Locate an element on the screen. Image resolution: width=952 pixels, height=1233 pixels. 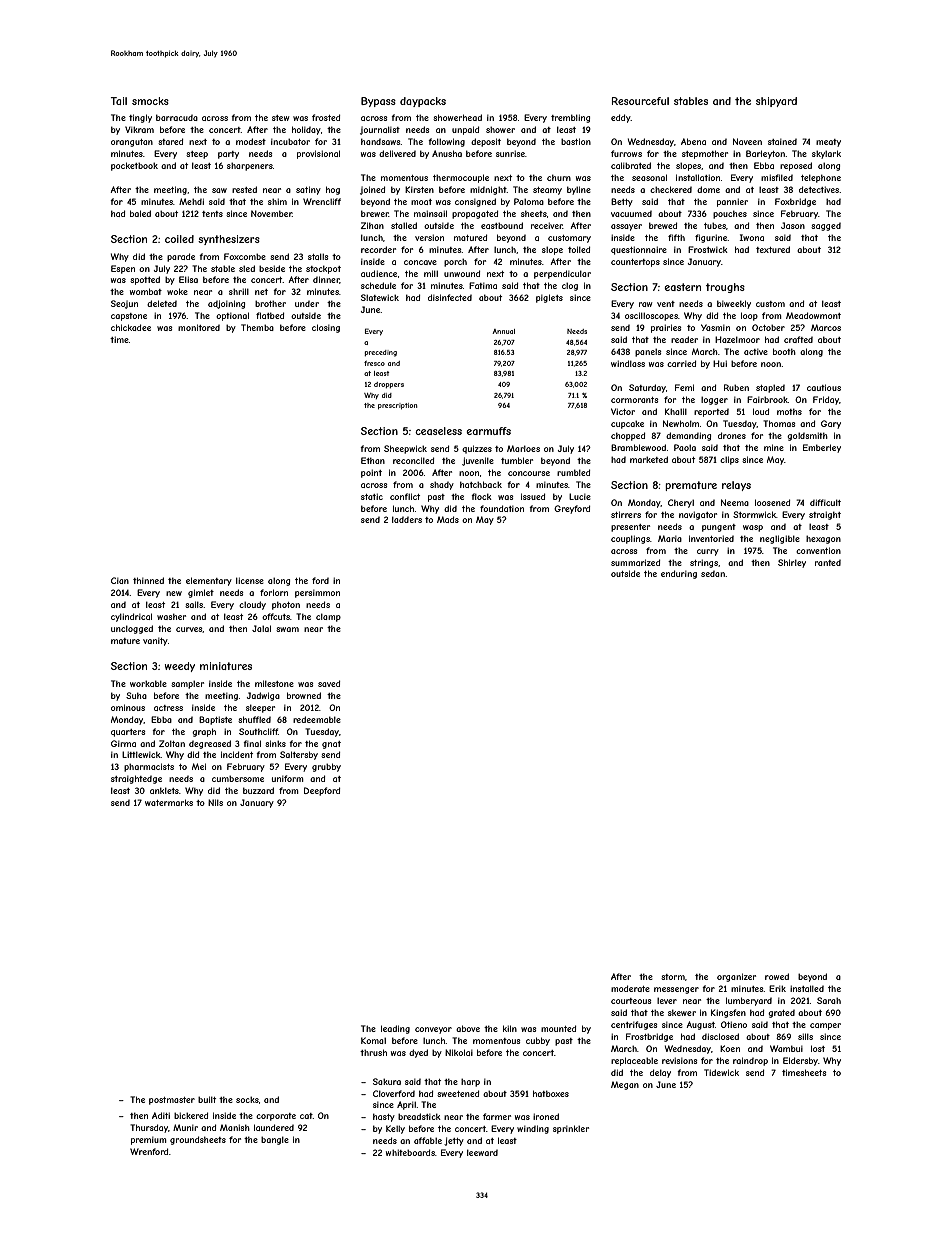
smocks is located at coordinates (150, 101).
